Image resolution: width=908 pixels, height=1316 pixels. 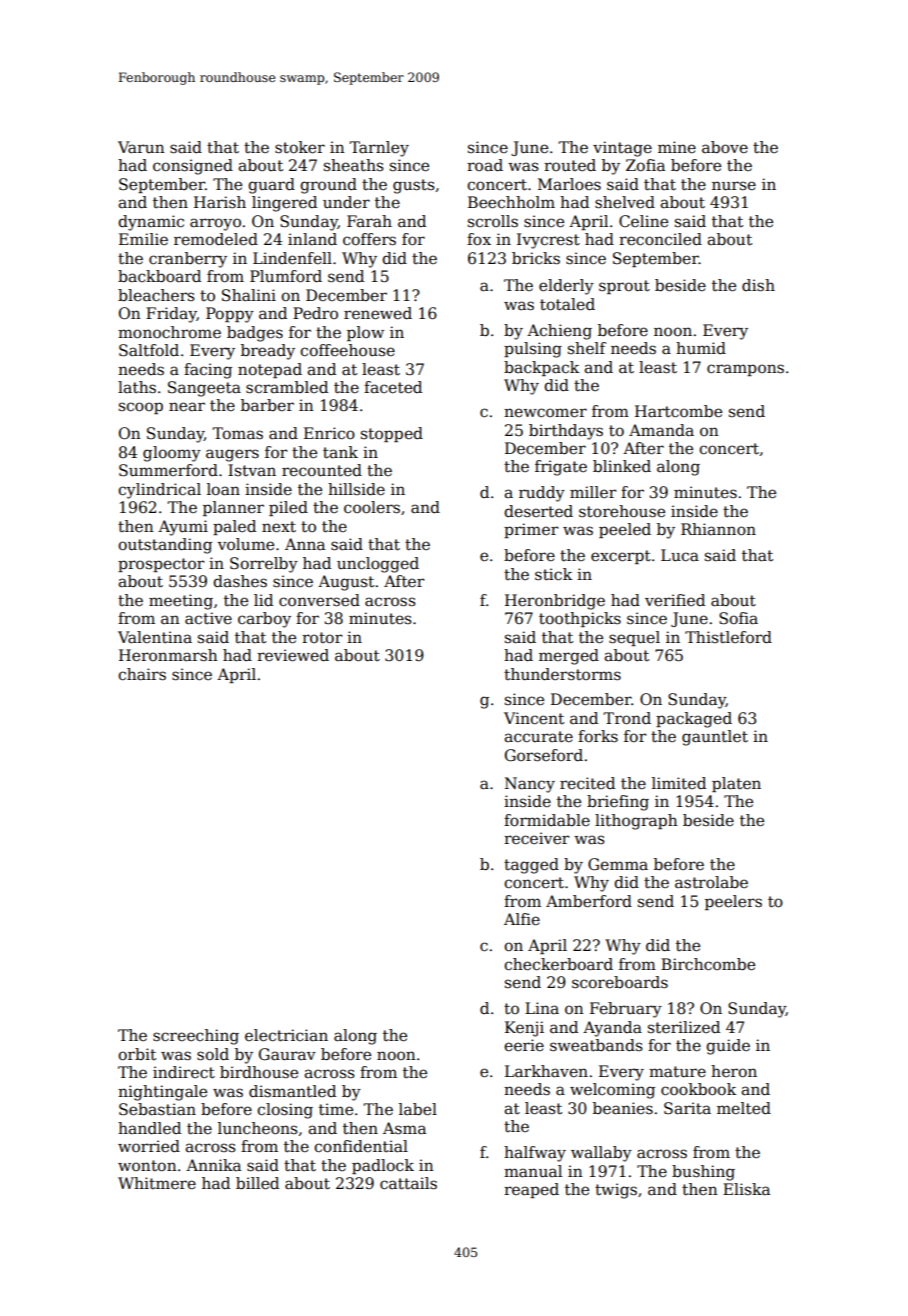 What do you see at coordinates (157, 1183) in the screenshot?
I see `Whitmere` at bounding box center [157, 1183].
